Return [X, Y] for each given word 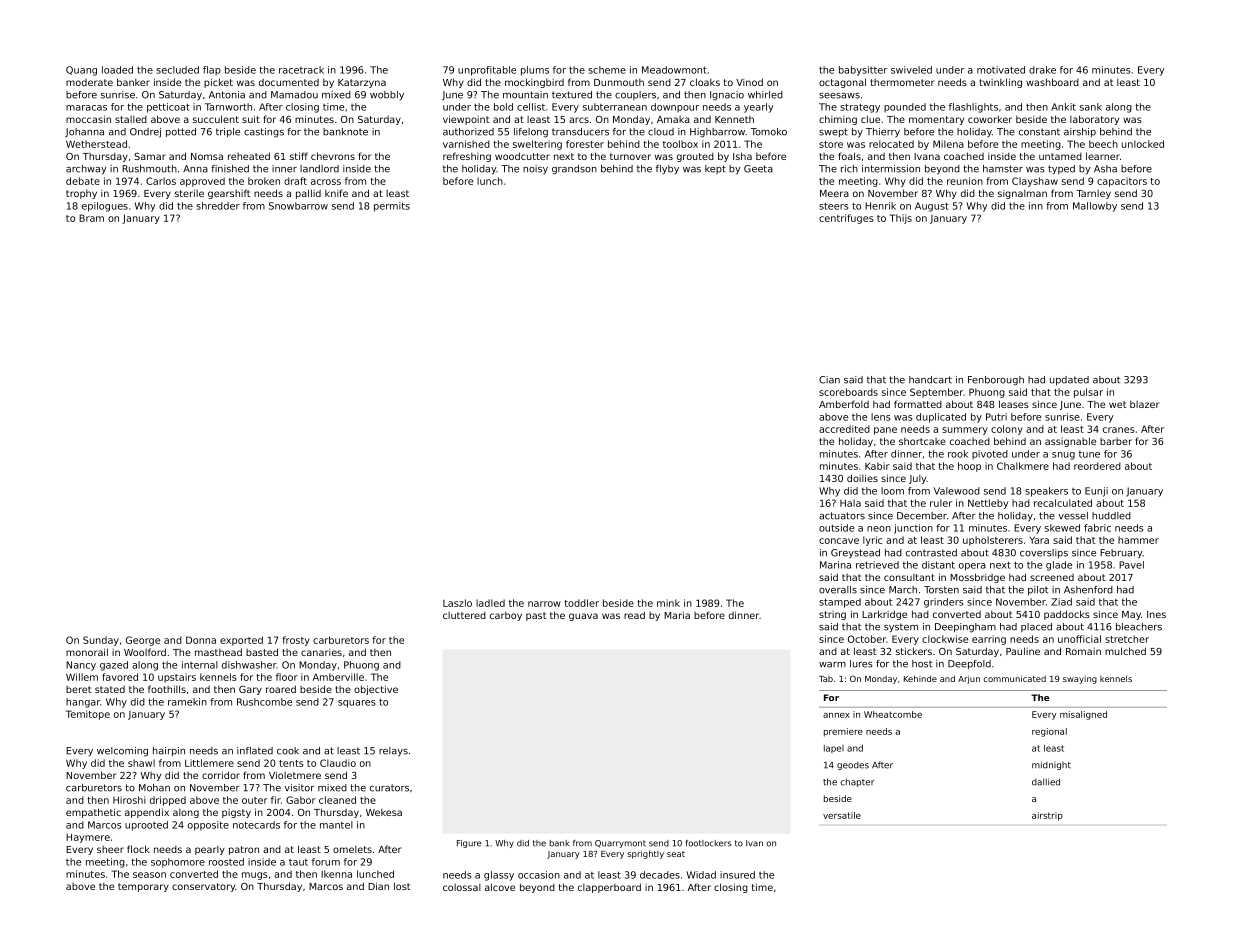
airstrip [1047, 816]
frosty [296, 641]
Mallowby [1095, 207]
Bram [91, 218]
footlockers [708, 843]
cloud [661, 132]
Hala [850, 503]
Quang [81, 71]
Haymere [88, 838]
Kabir [877, 466]
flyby [667, 169]
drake [1042, 70]
